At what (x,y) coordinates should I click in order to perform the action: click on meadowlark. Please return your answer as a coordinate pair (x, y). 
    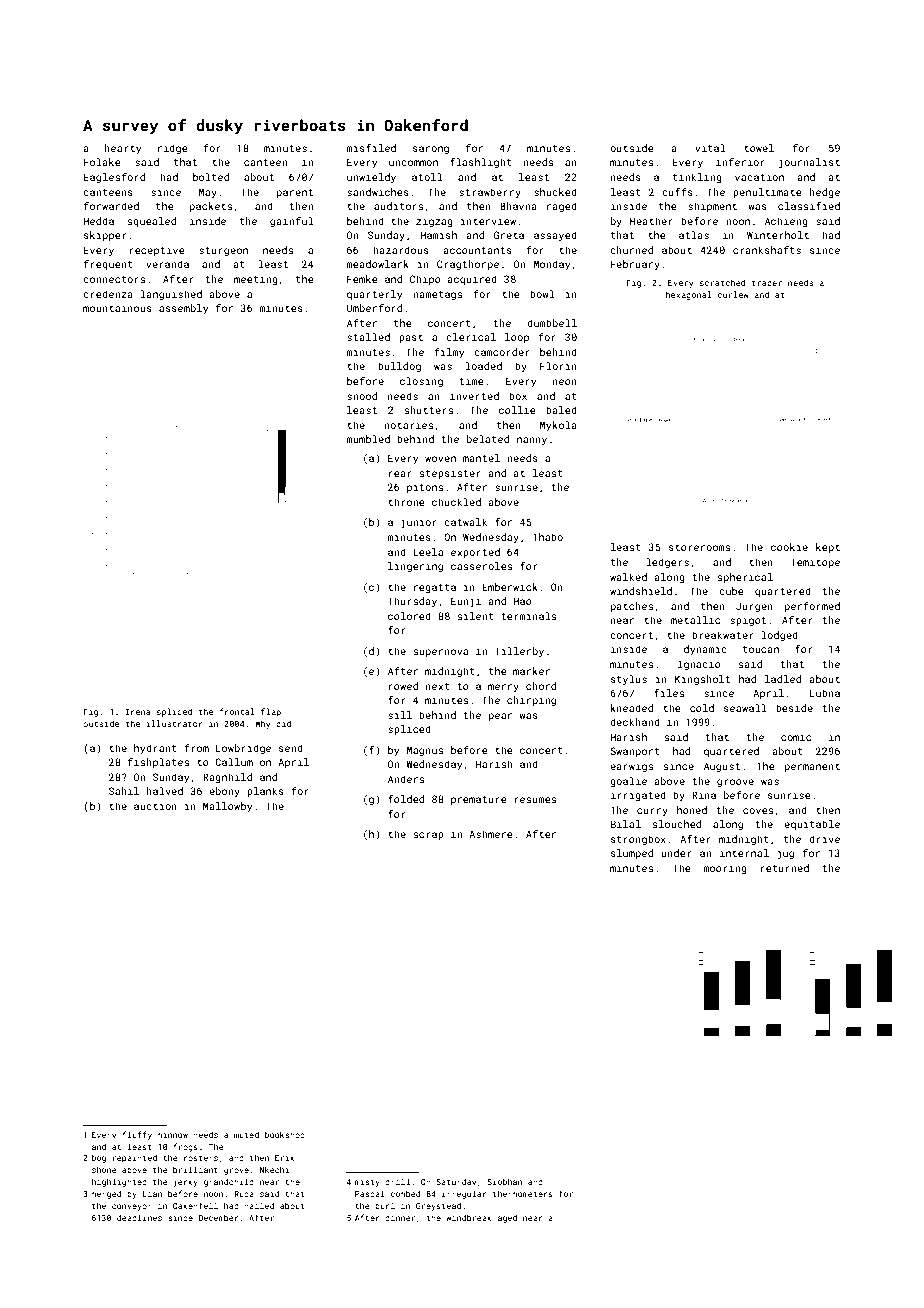
    Looking at the image, I should click on (377, 264).
